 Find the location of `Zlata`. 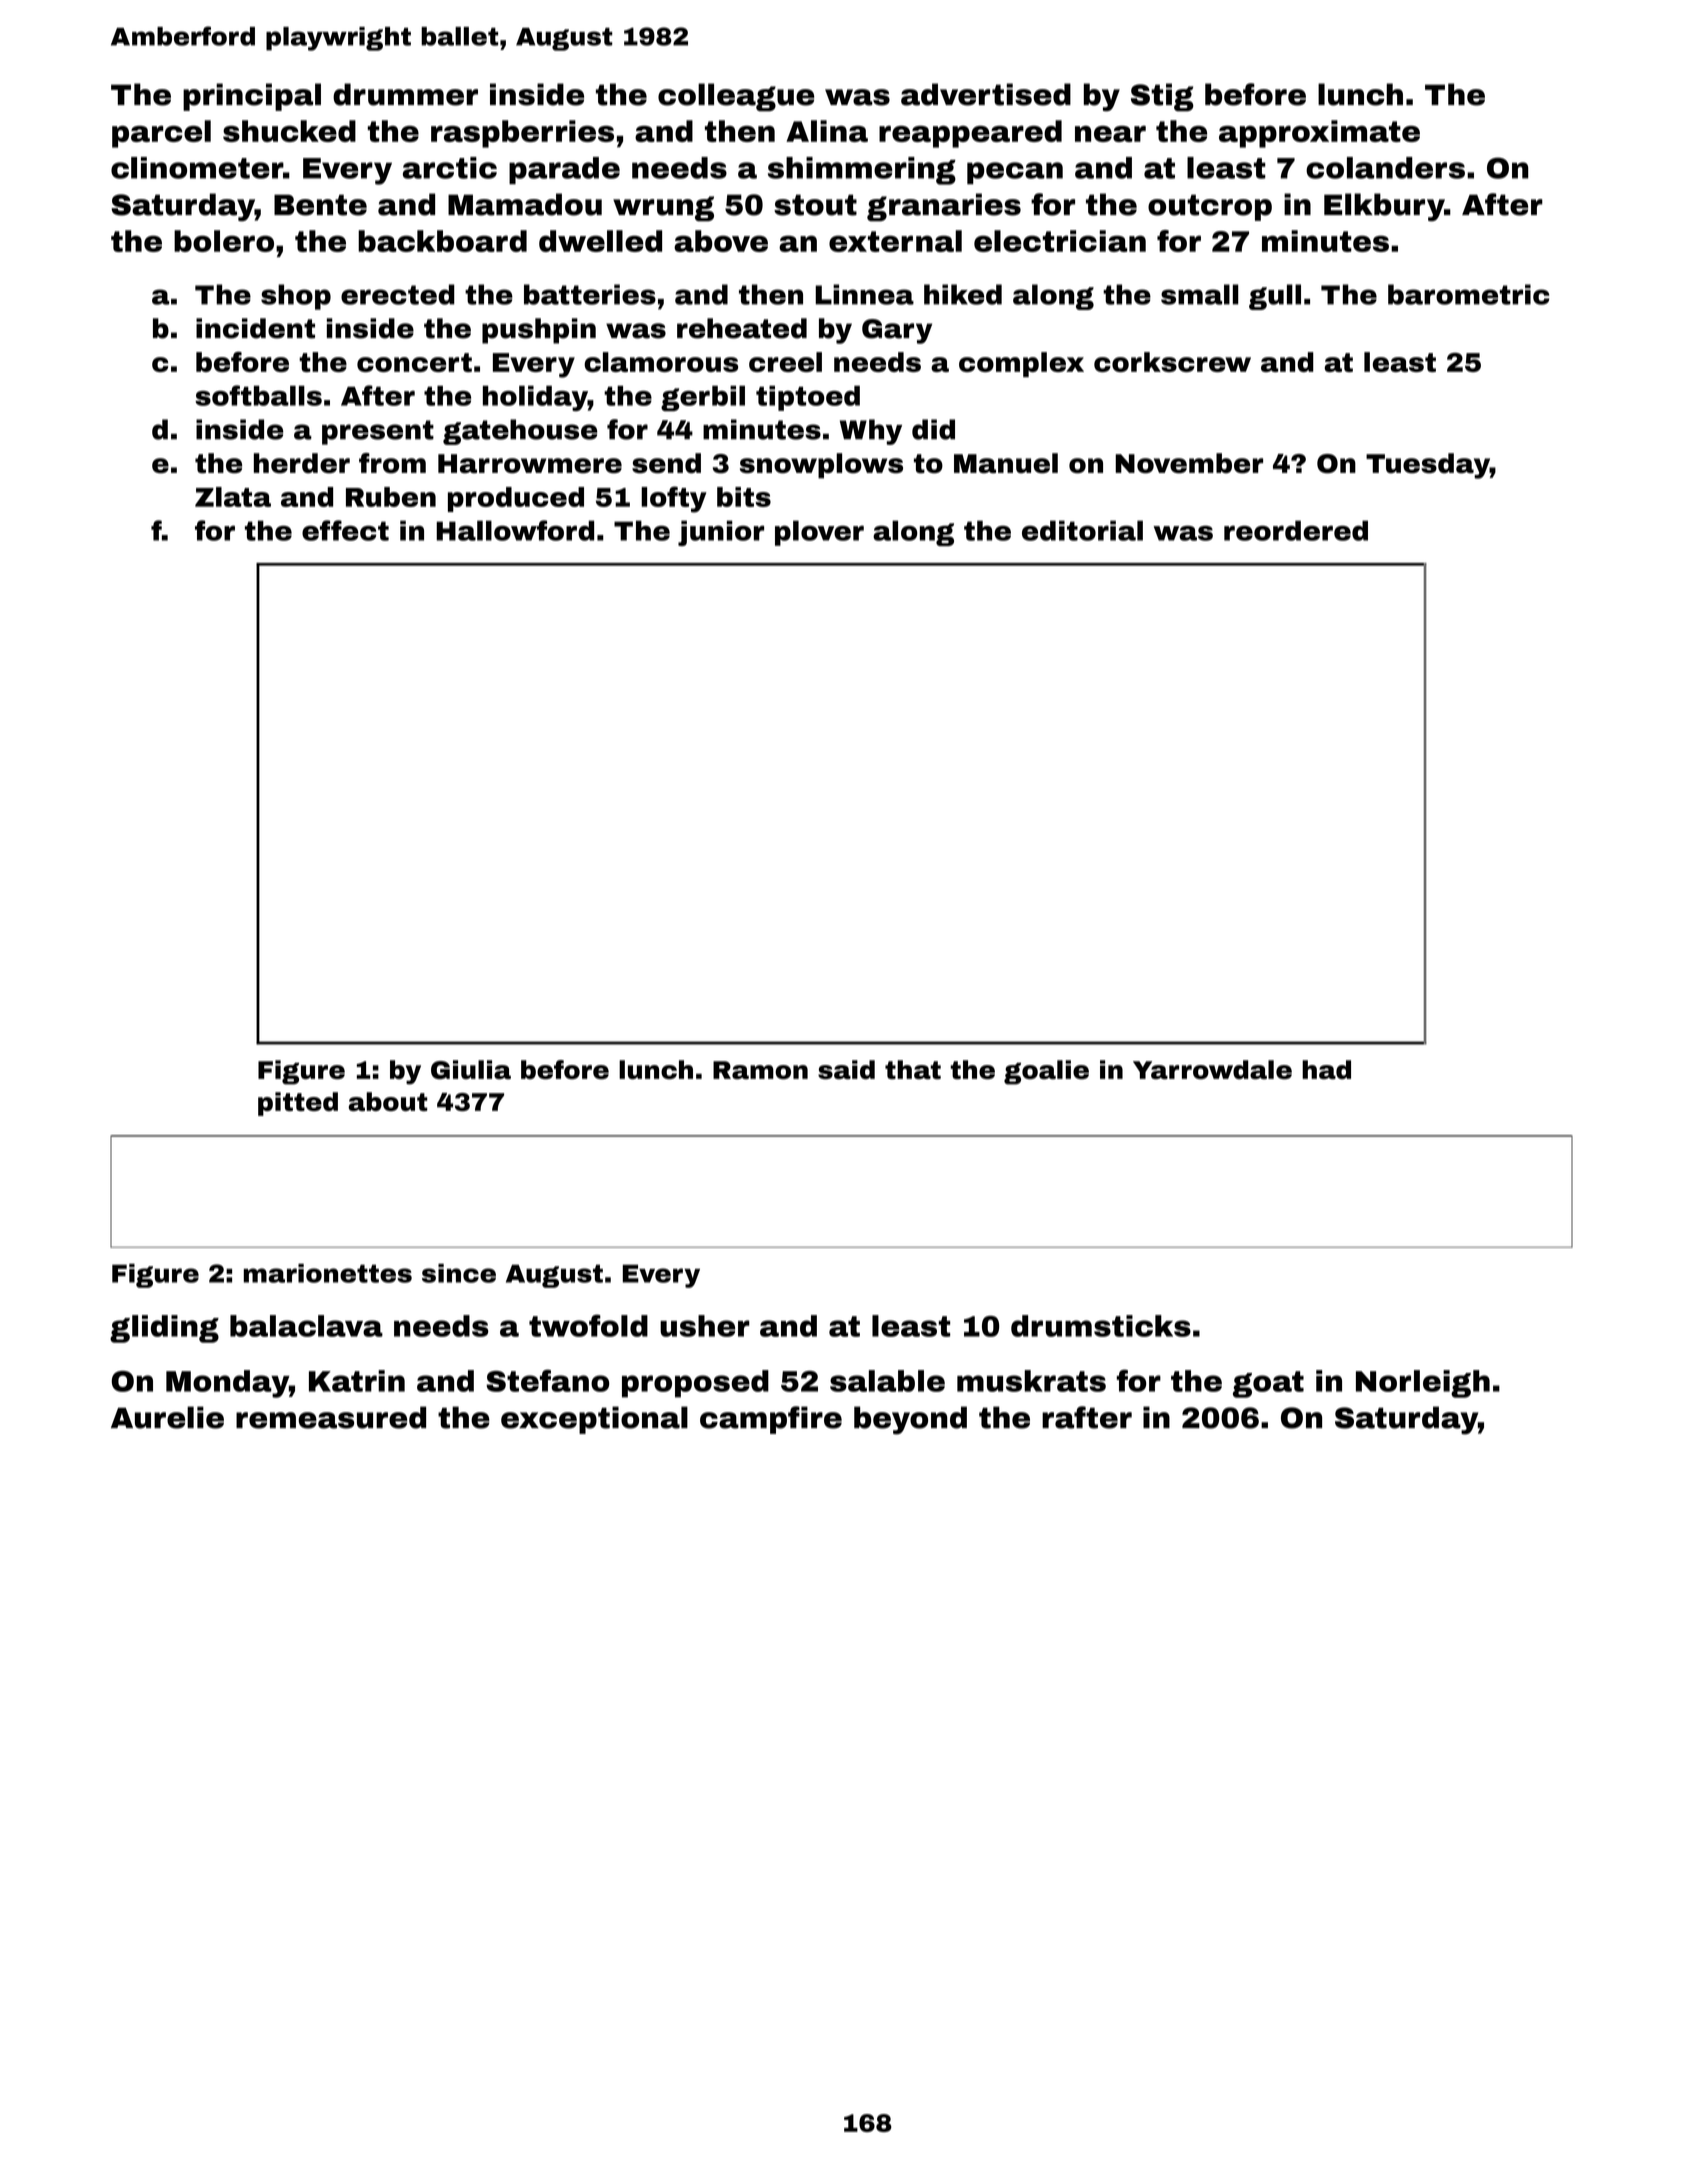

Zlata is located at coordinates (233, 497).
